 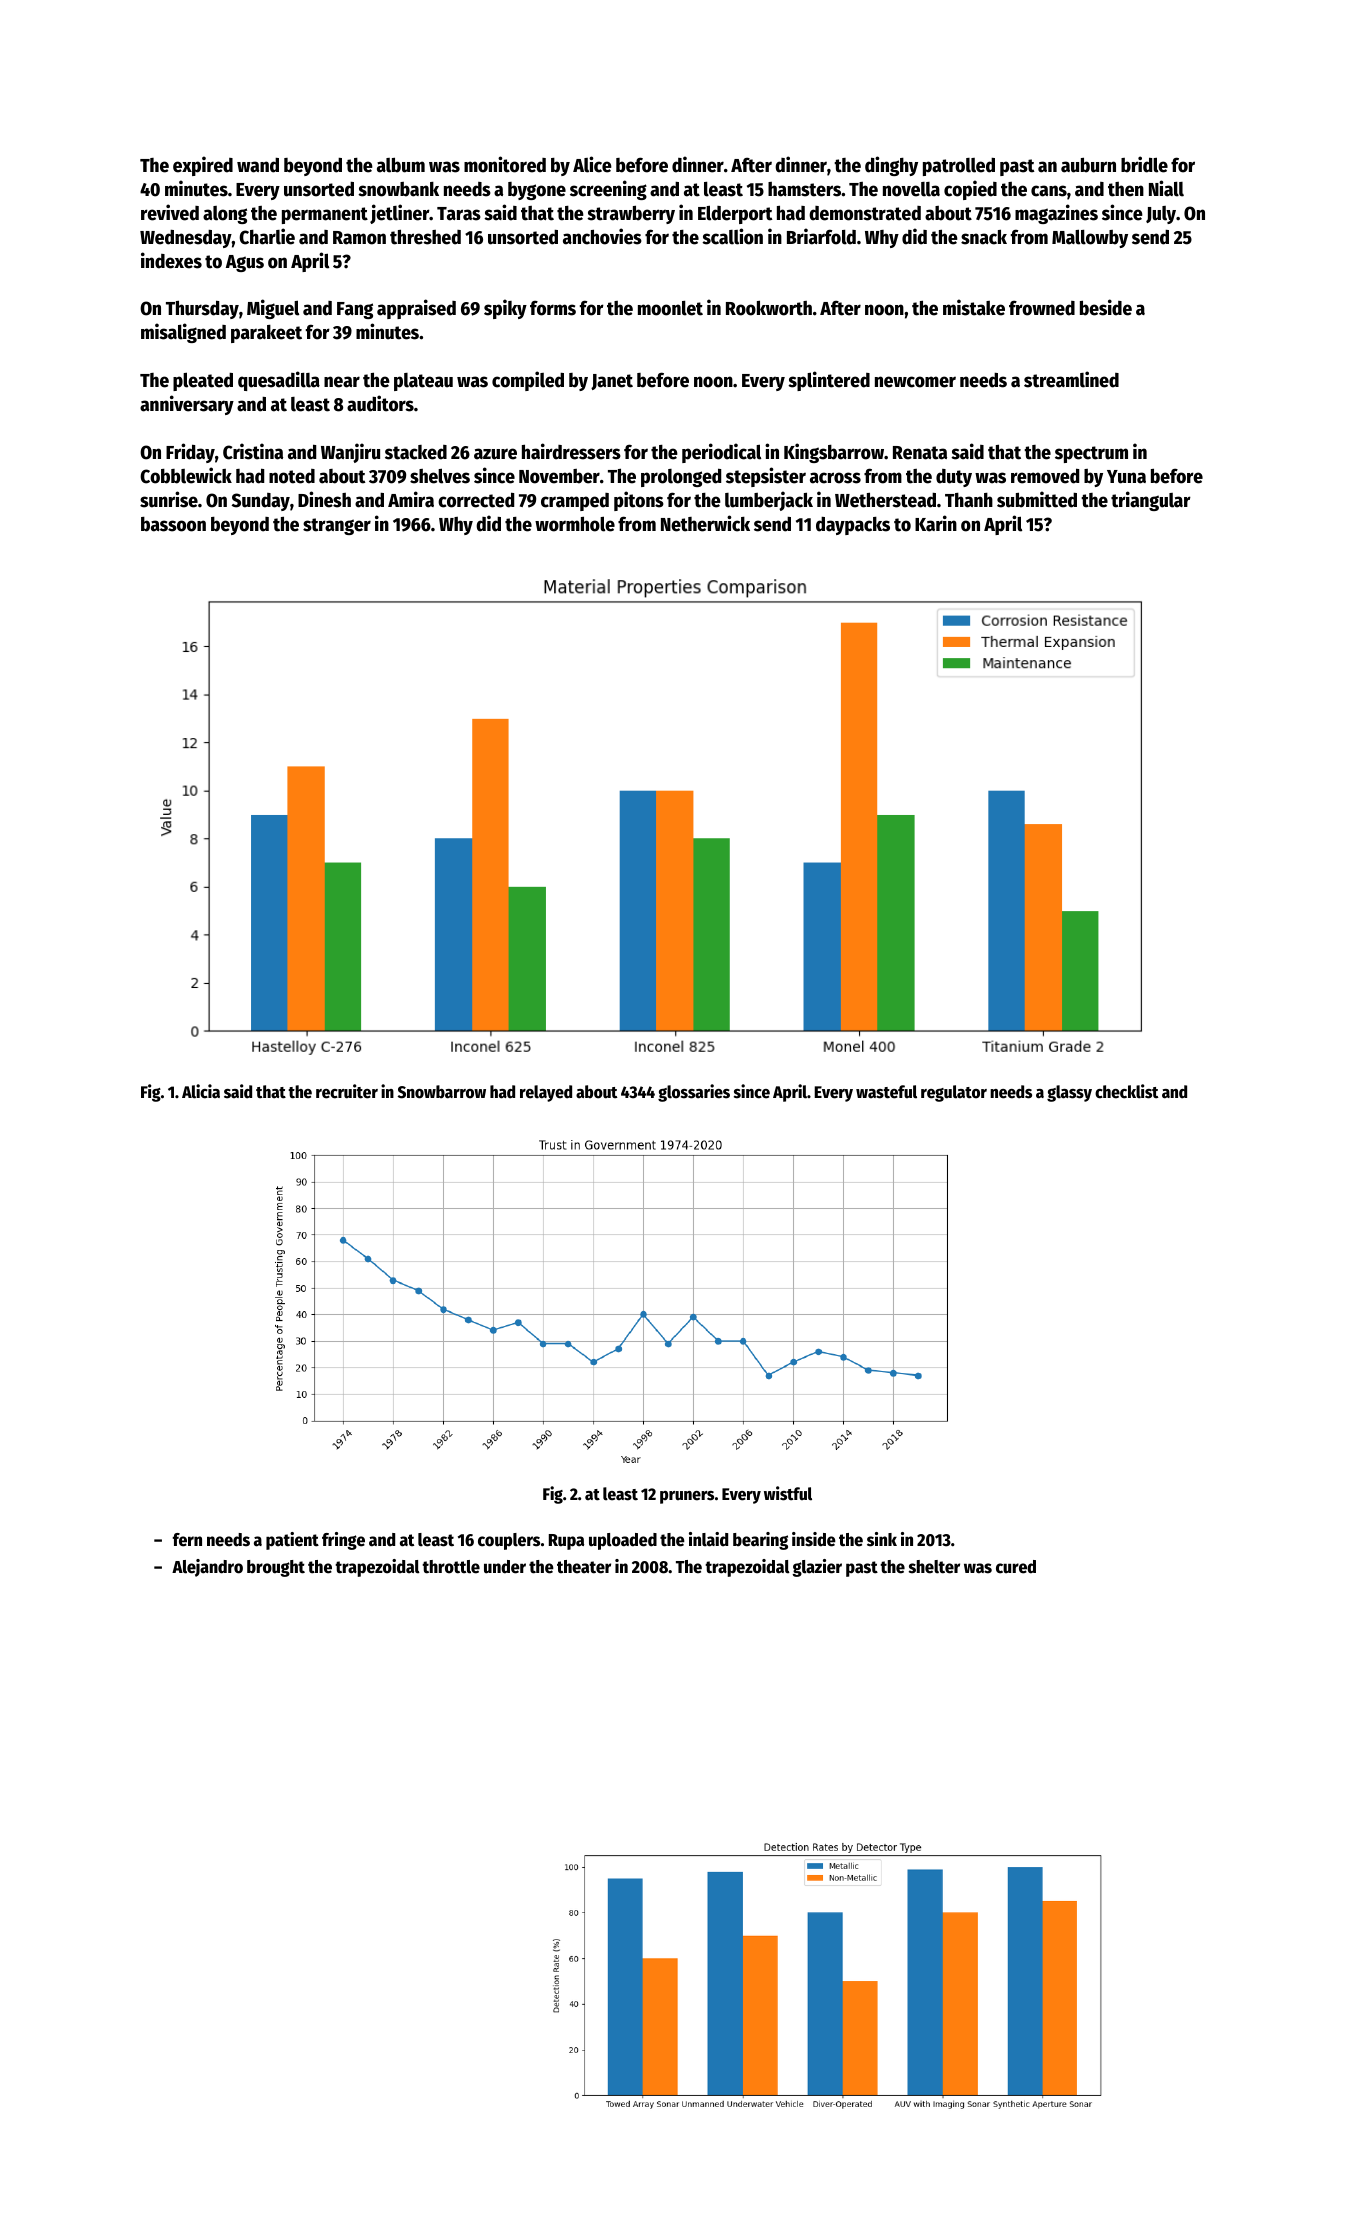 What do you see at coordinates (1042, 308) in the screenshot?
I see `frowned` at bounding box center [1042, 308].
